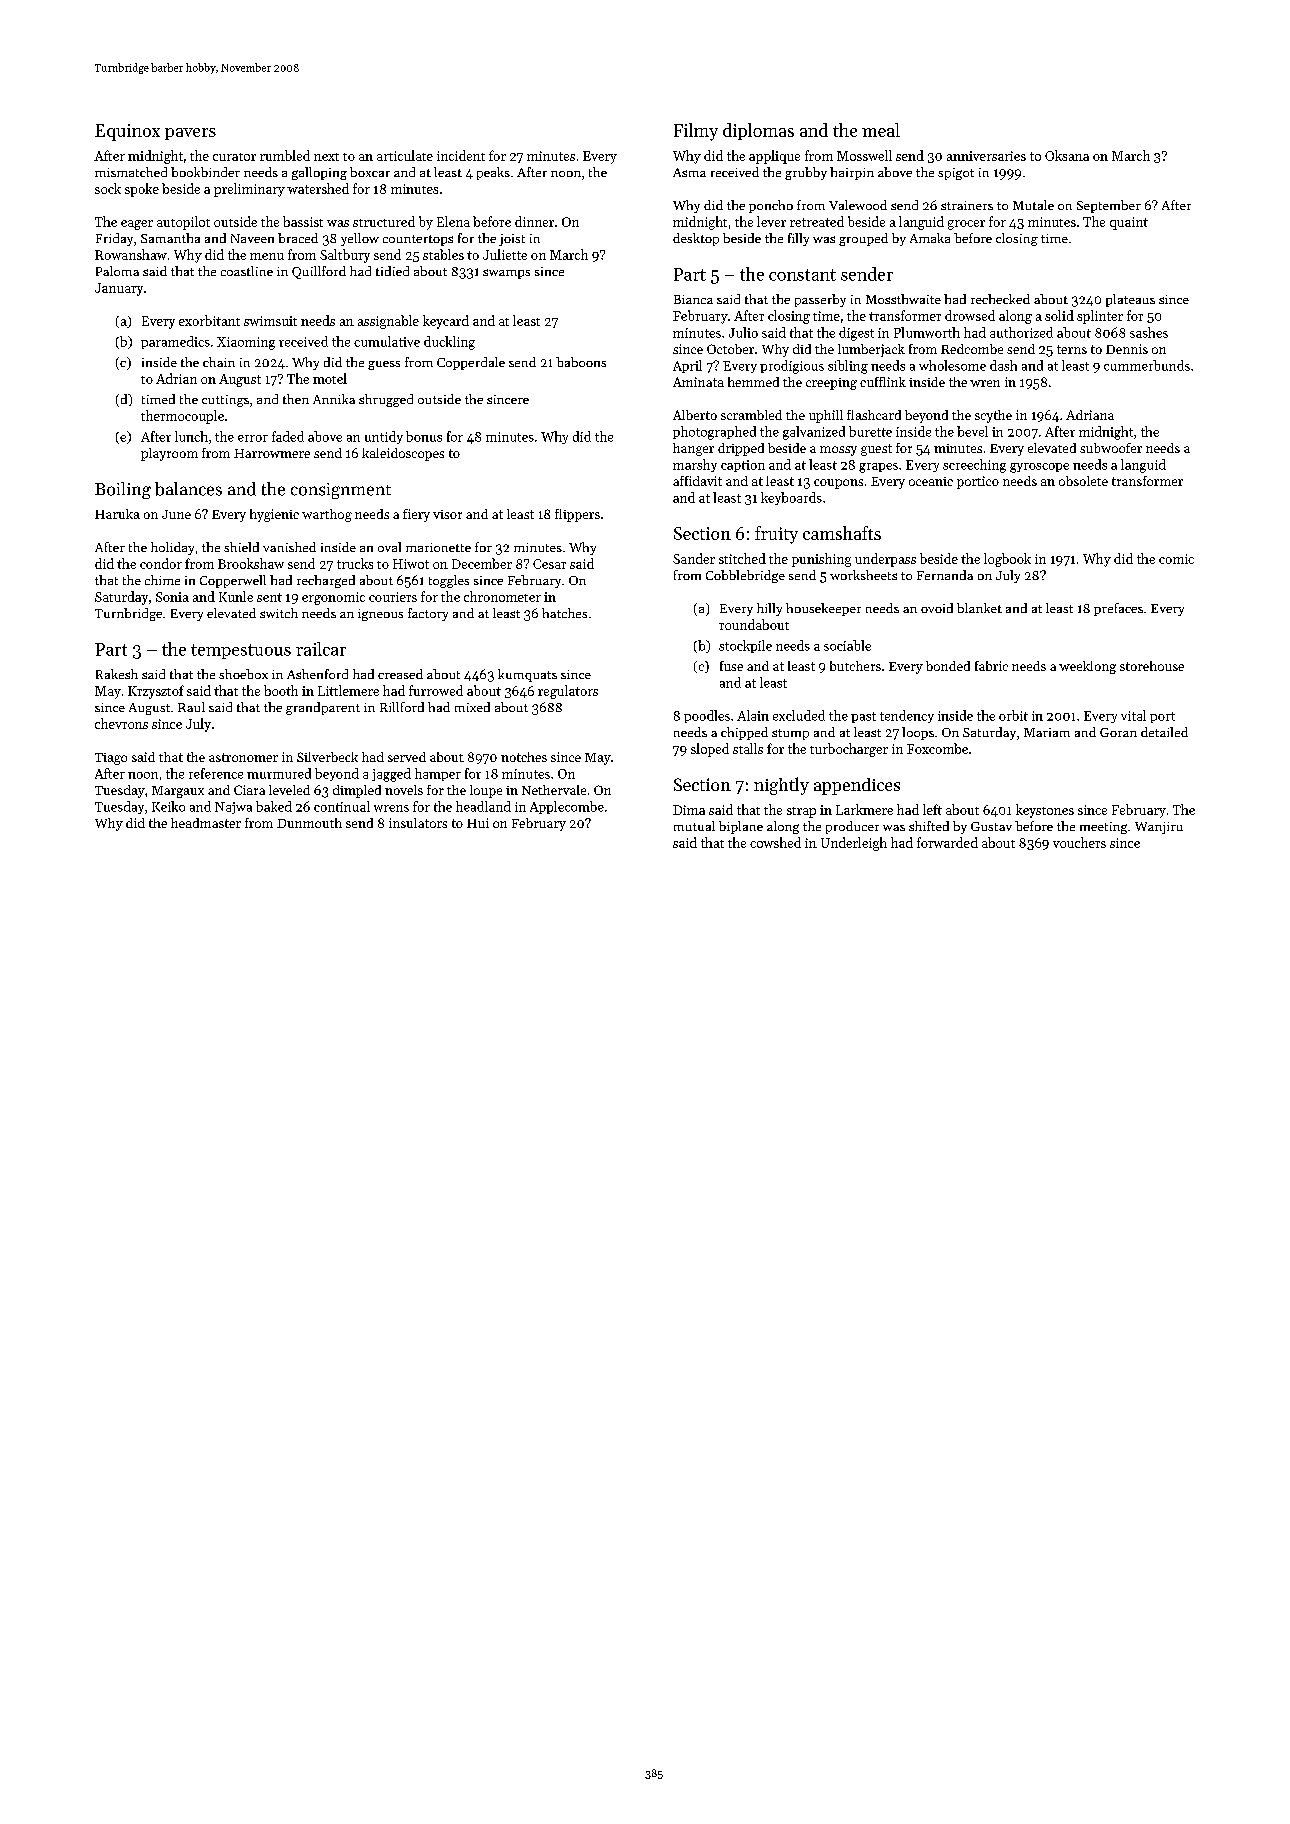  Describe the element at coordinates (1147, 365) in the document. I see `cummerbunds` at that location.
